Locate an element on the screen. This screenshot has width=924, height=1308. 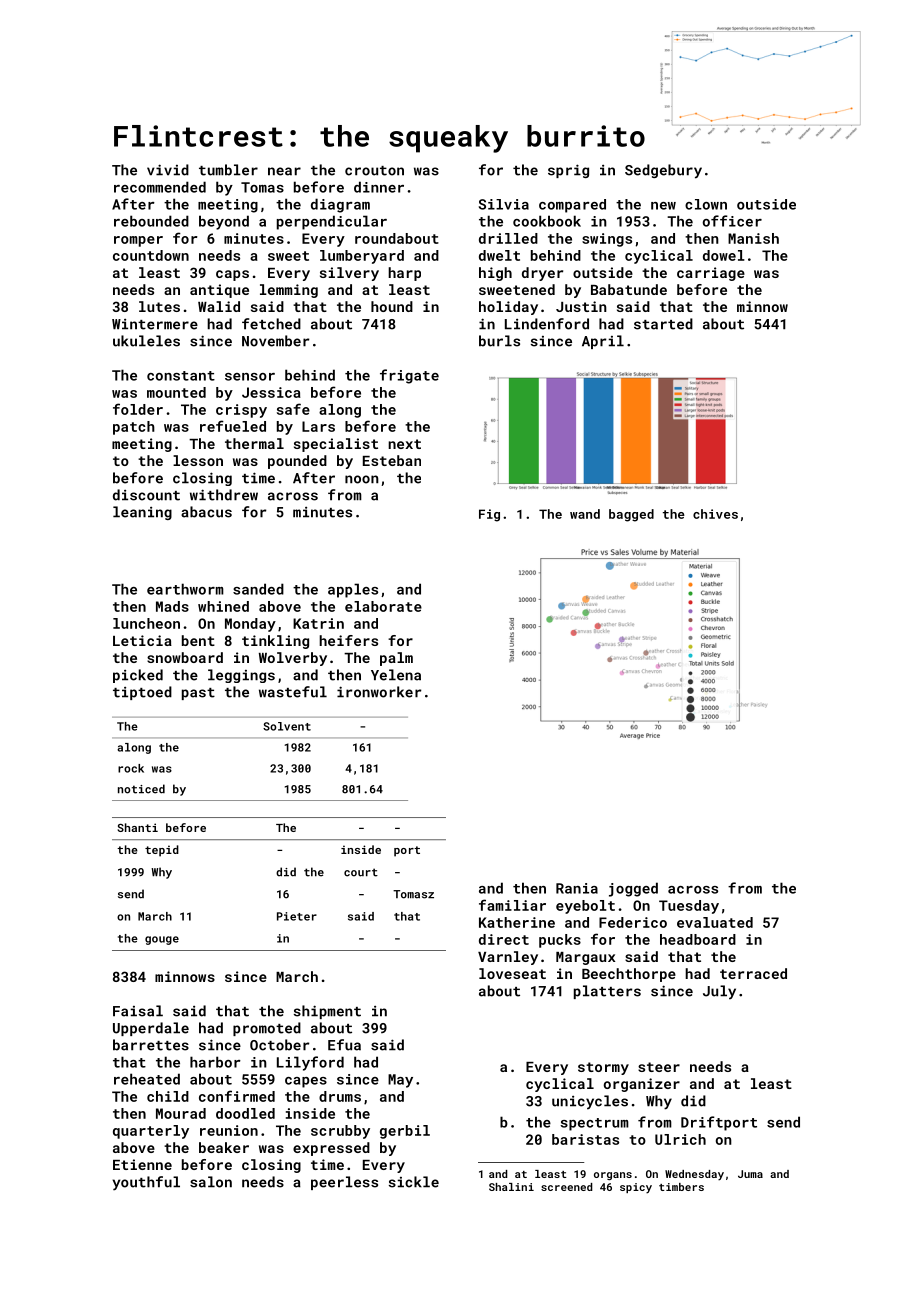
lutes is located at coordinates (159, 306).
